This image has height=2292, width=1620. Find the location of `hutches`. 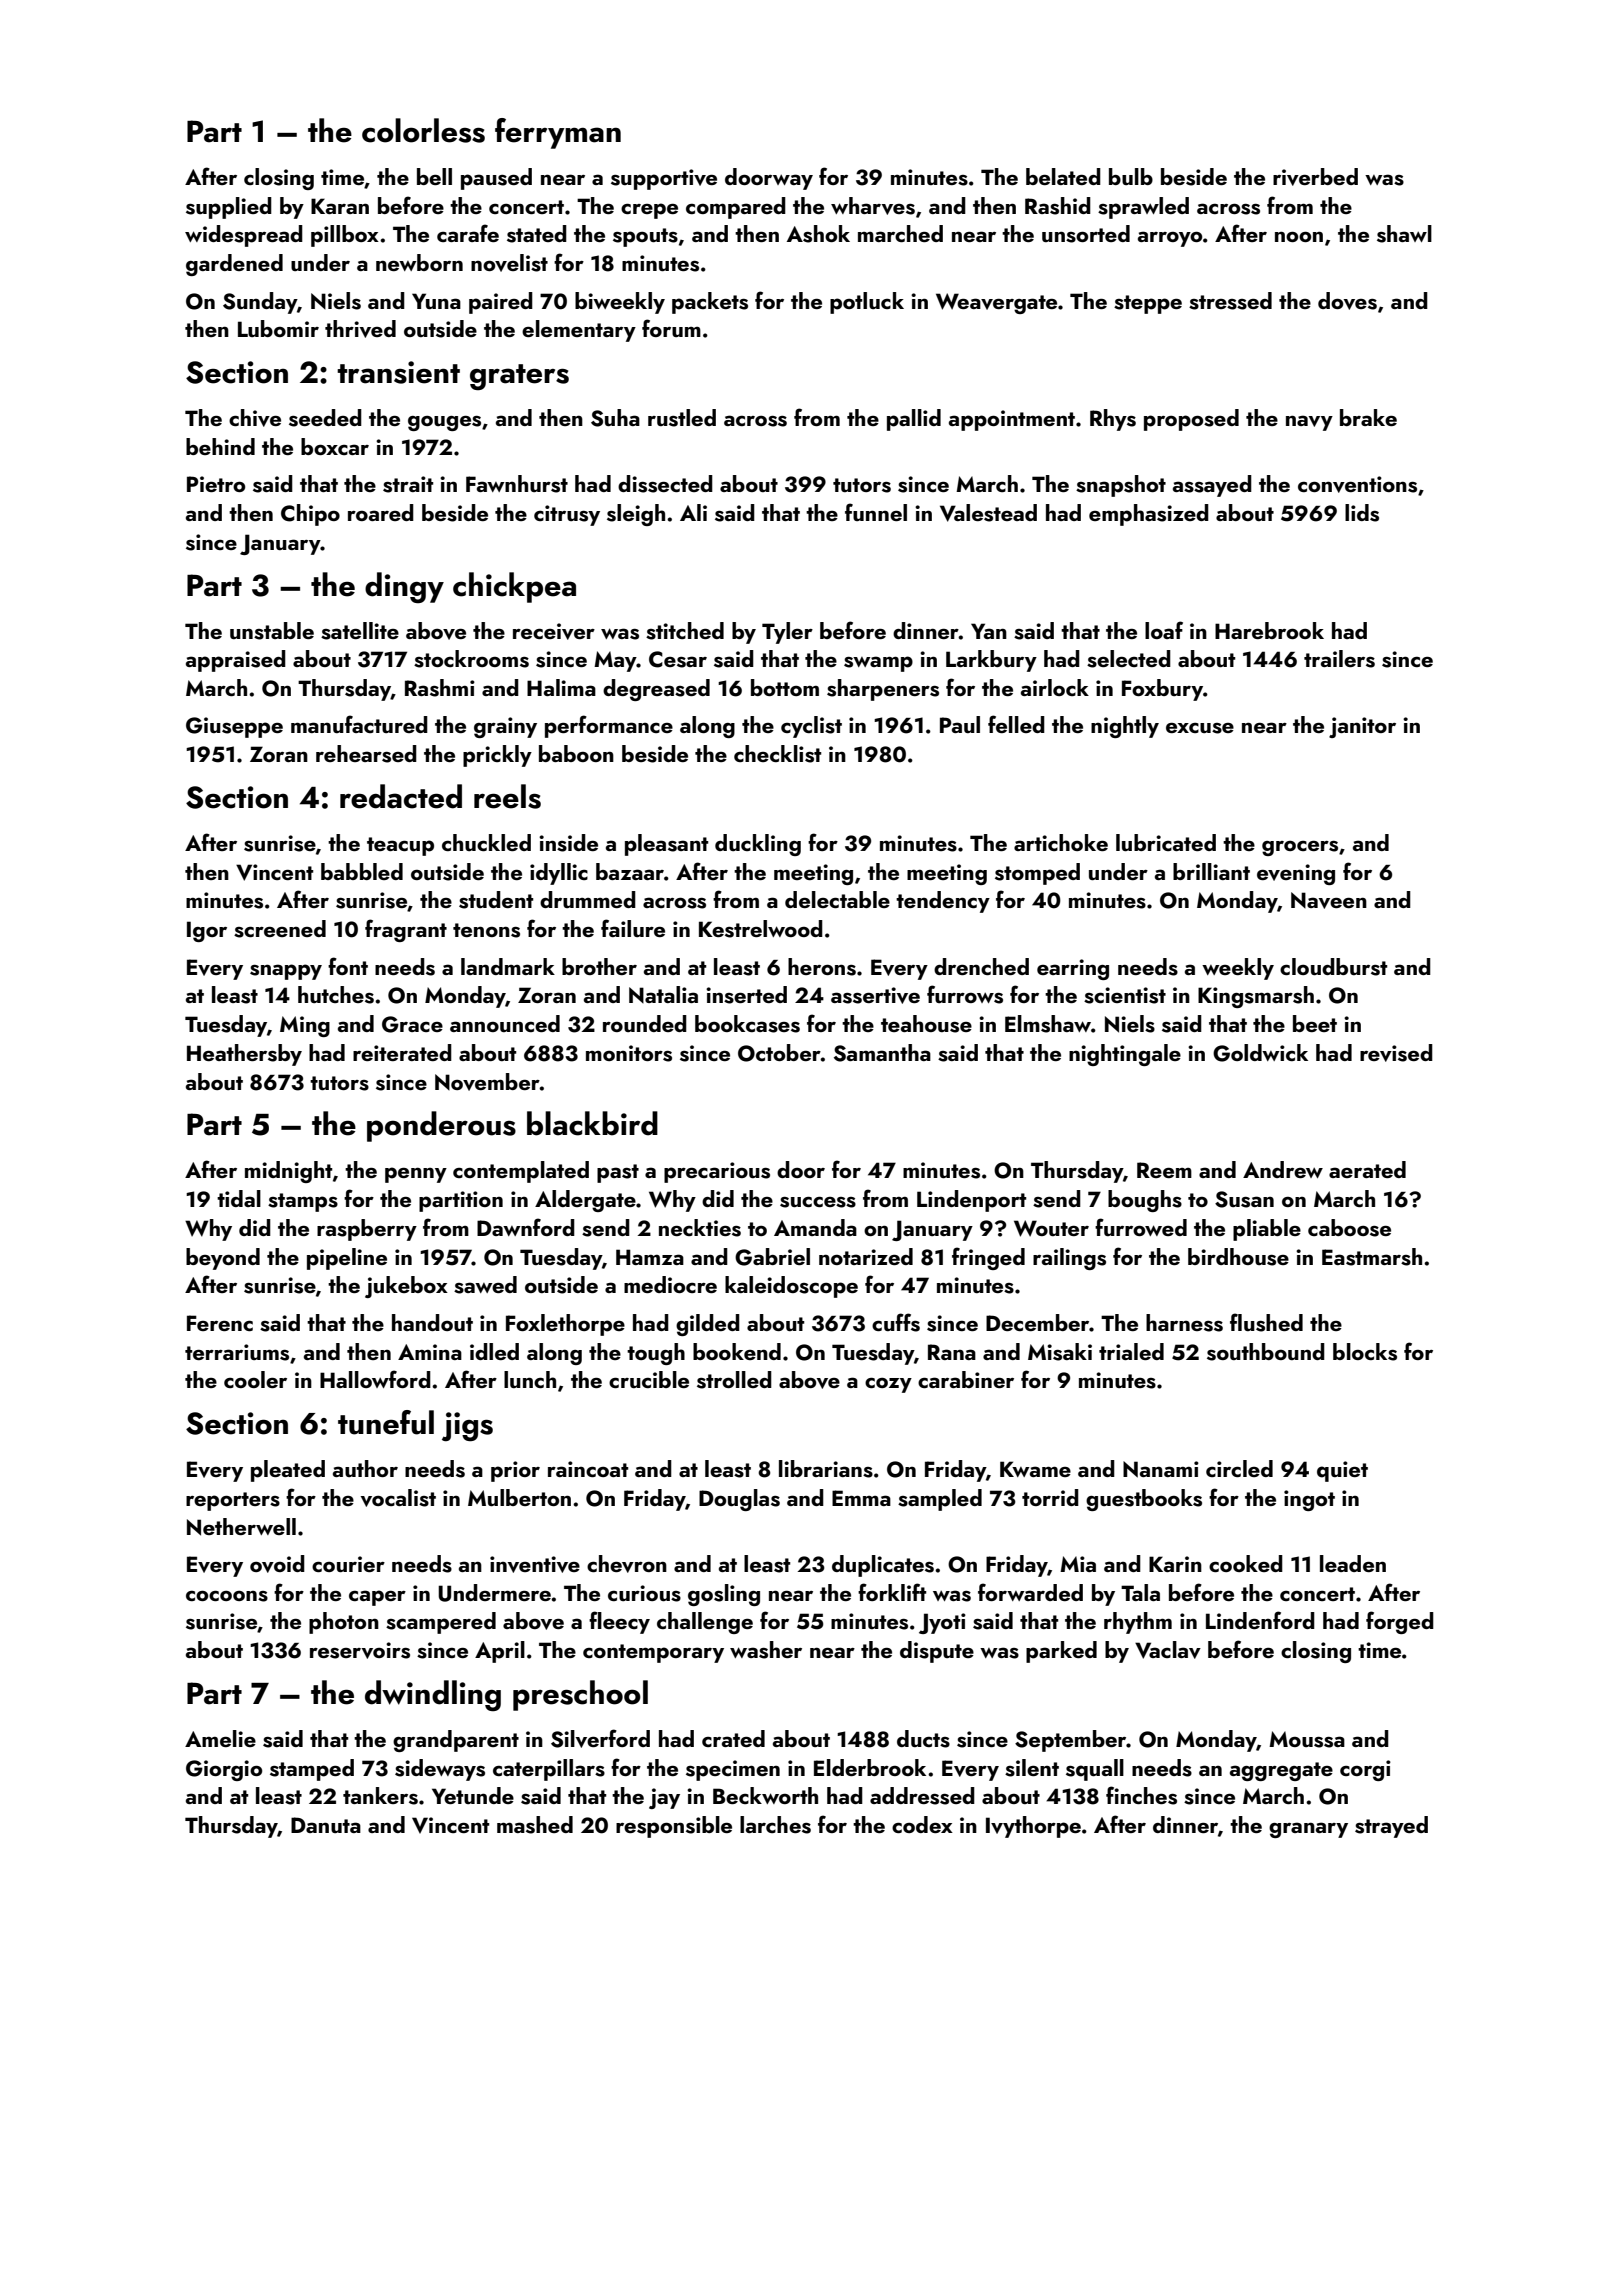

hutches is located at coordinates (336, 995).
